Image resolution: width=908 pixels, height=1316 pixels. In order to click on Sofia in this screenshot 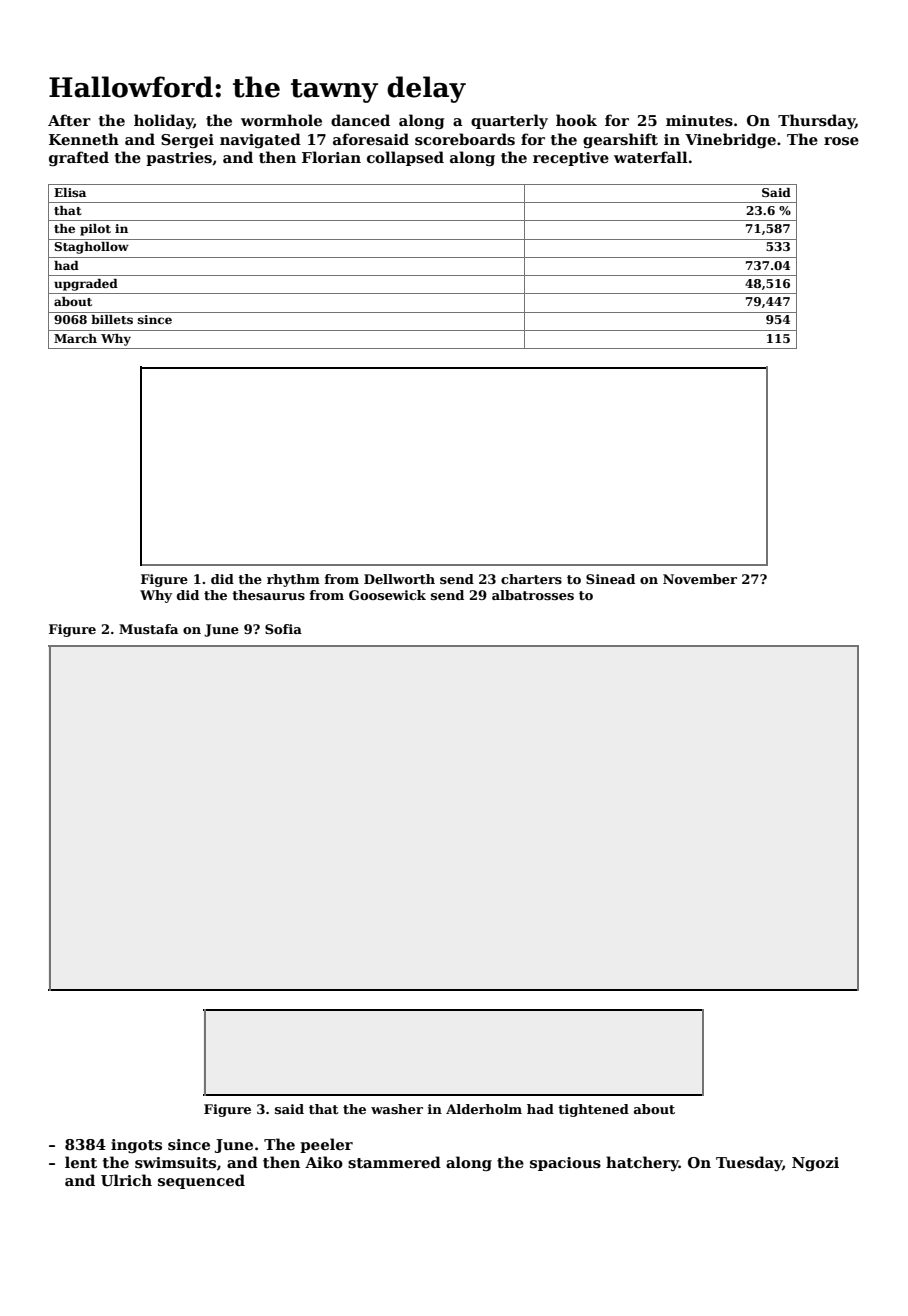, I will do `click(283, 629)`.
